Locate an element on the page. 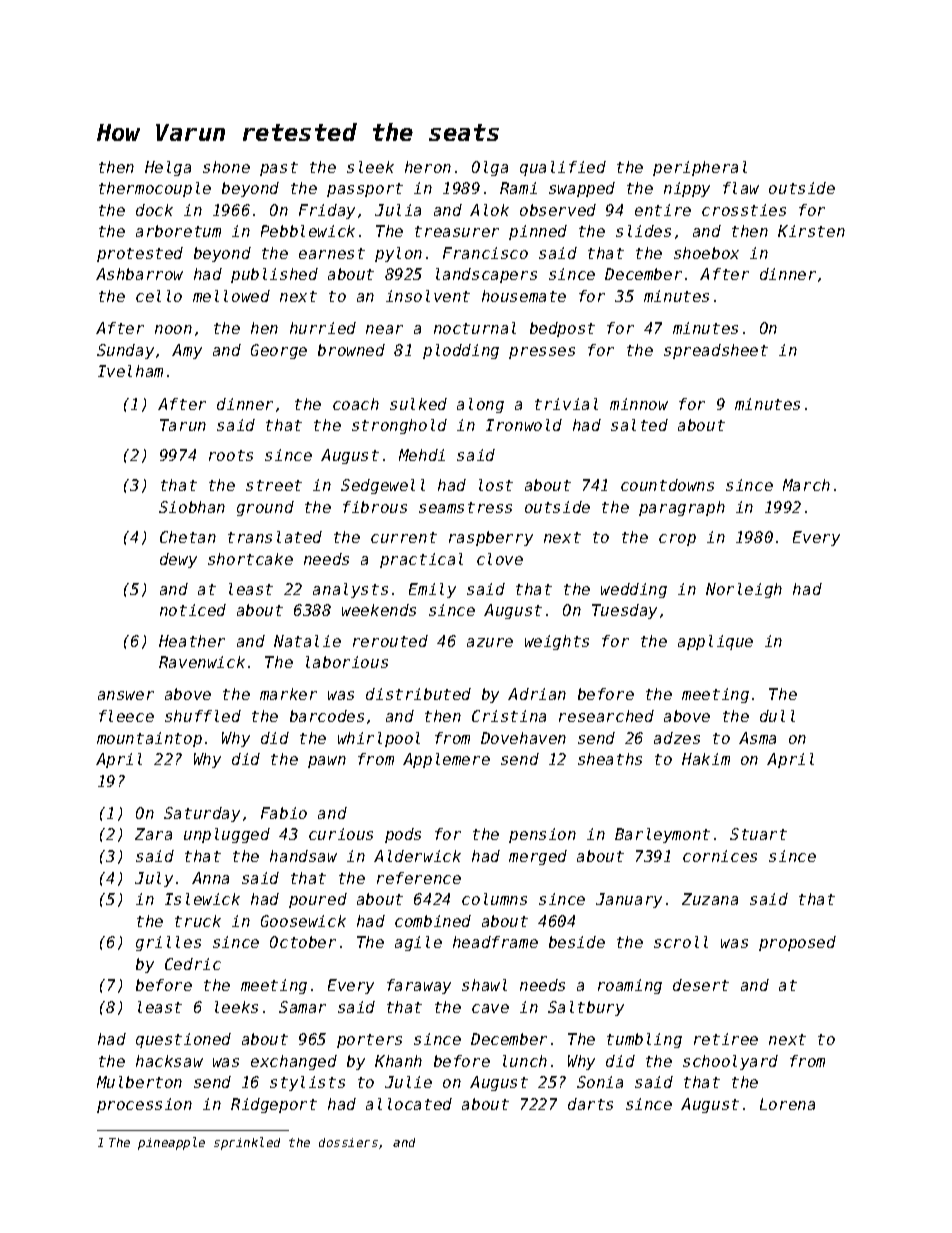 The width and height of the image is (952, 1233). near is located at coordinates (384, 329).
